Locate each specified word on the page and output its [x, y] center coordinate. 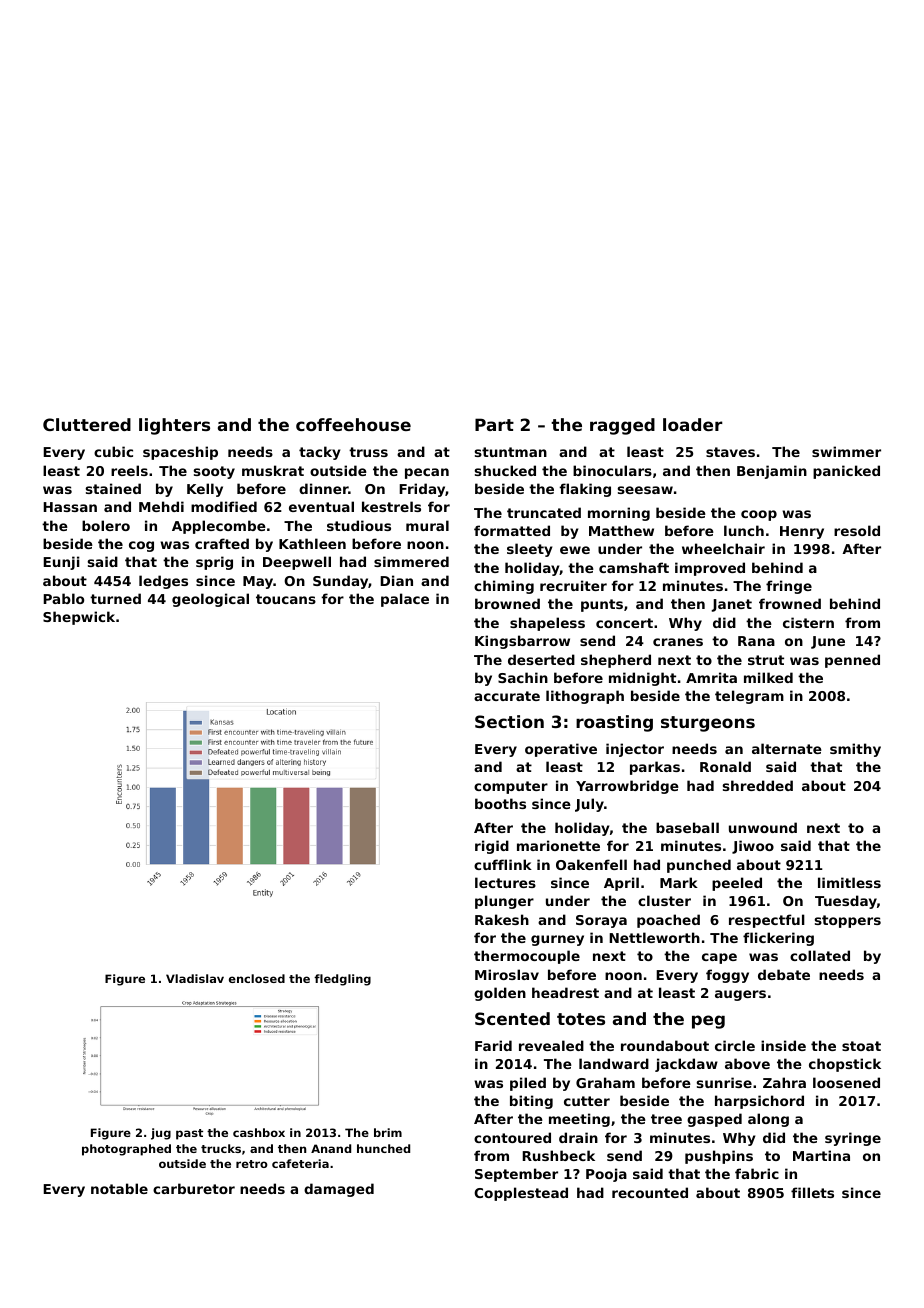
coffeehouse [353, 424]
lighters [174, 426]
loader [693, 424]
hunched [383, 1148]
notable [119, 1188]
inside [783, 1045]
